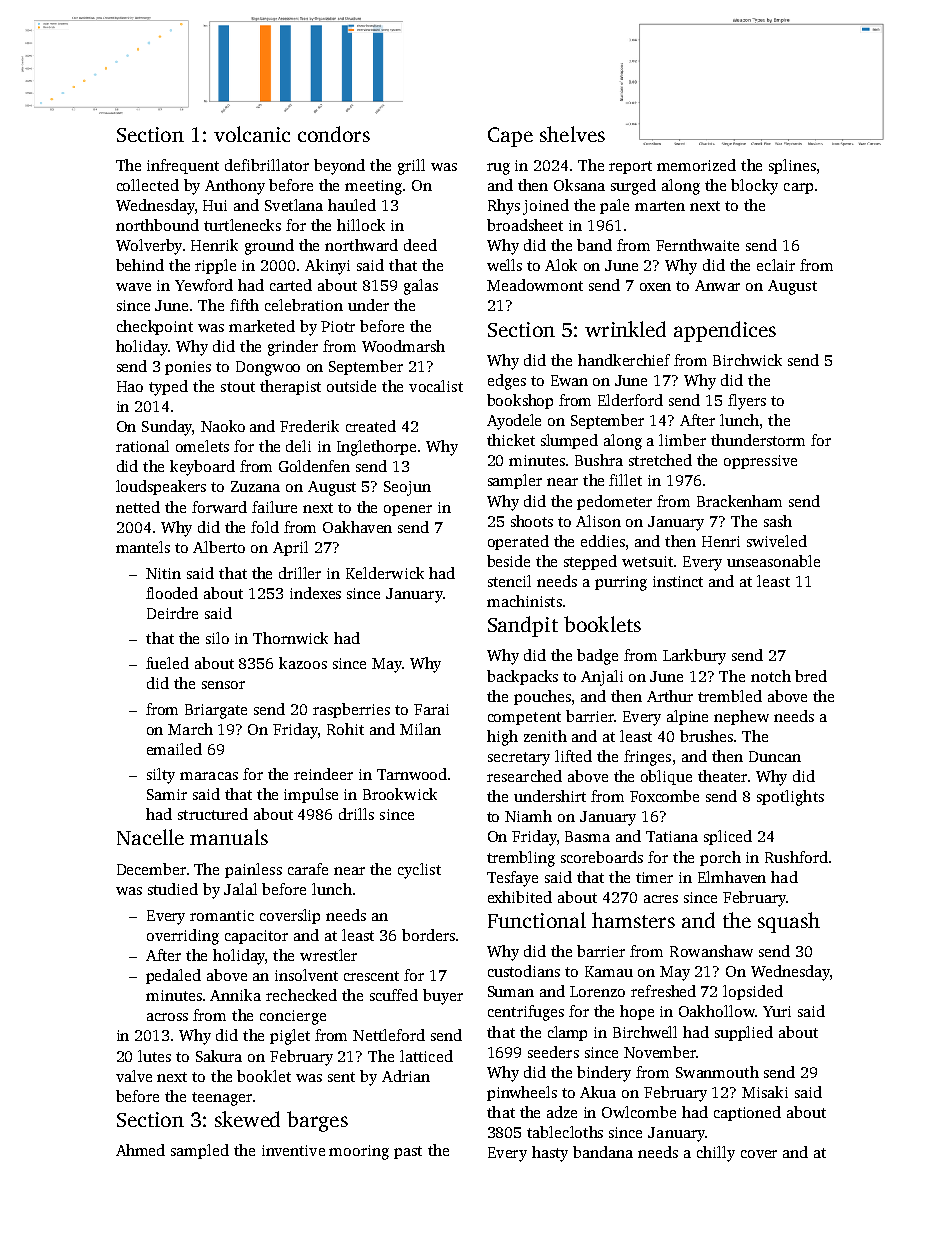 The width and height of the document is (952, 1233). I want to click on crescent, so click(371, 976).
